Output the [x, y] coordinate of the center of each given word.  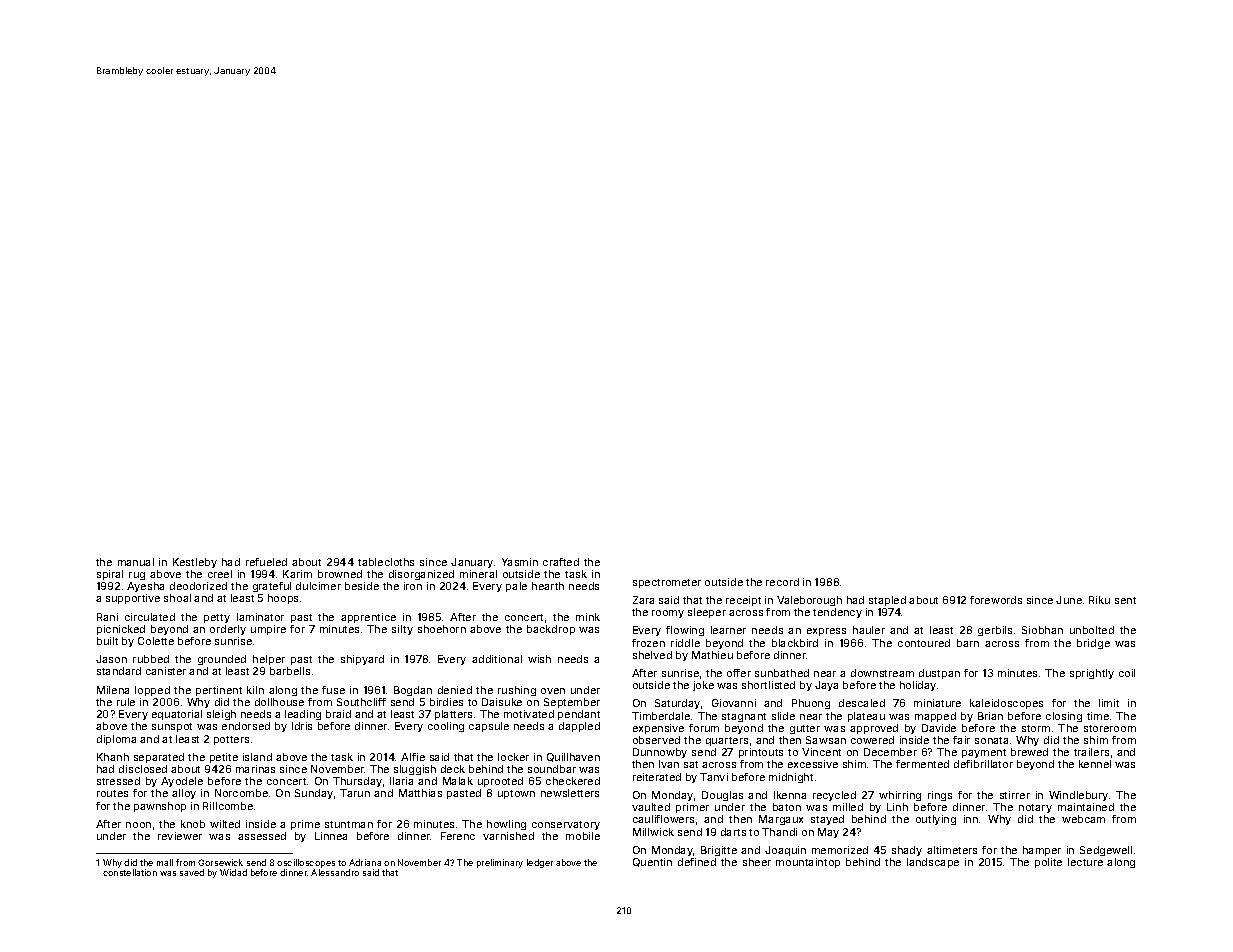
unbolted [1092, 630]
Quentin [652, 862]
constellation [130, 872]
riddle [685, 643]
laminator [260, 617]
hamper [1042, 851]
